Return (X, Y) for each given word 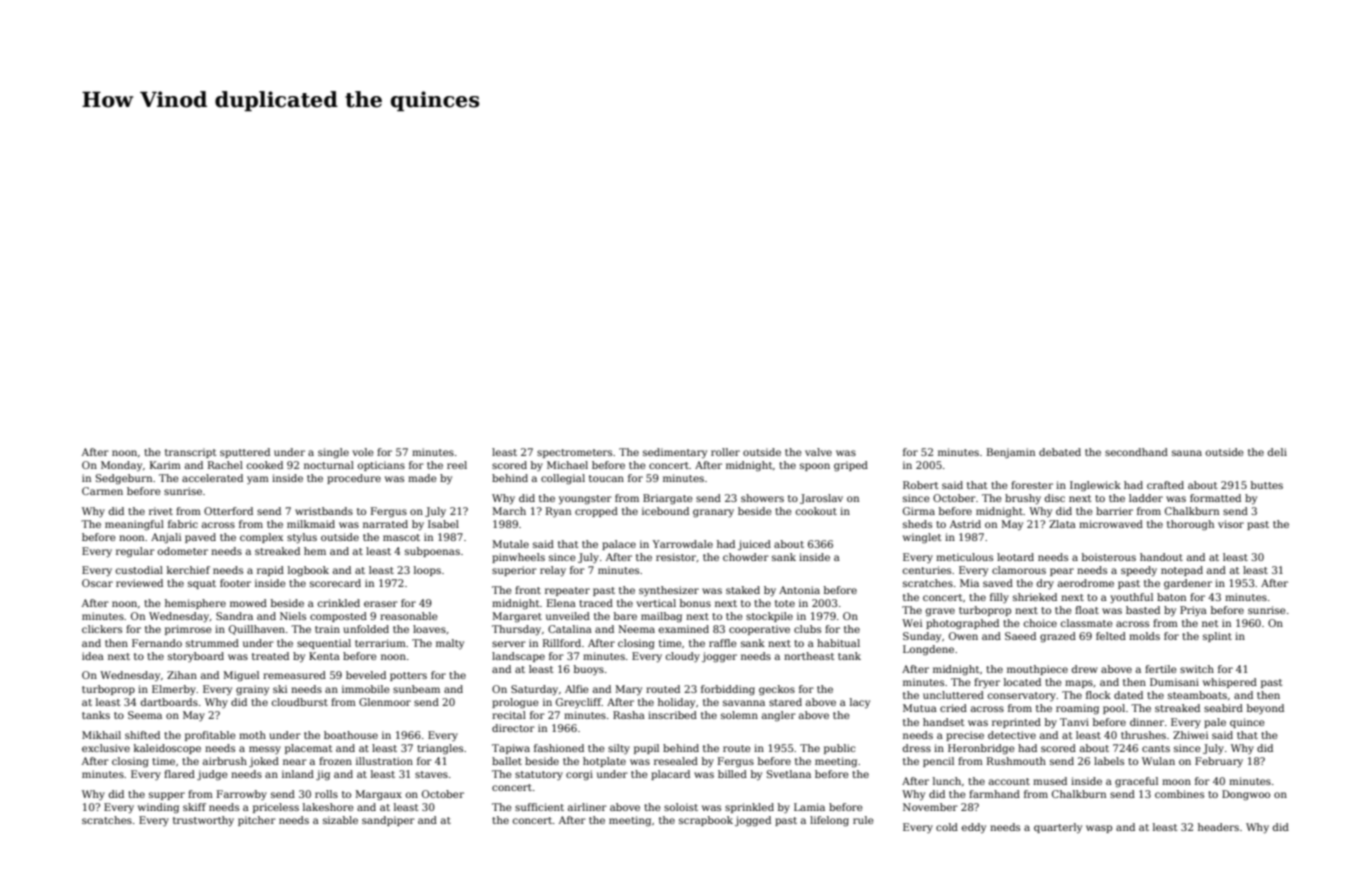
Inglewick (1095, 486)
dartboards (169, 702)
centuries (927, 570)
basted (1143, 610)
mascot (401, 537)
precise (965, 736)
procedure (354, 479)
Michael (567, 465)
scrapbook (706, 821)
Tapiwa (511, 749)
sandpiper (388, 821)
